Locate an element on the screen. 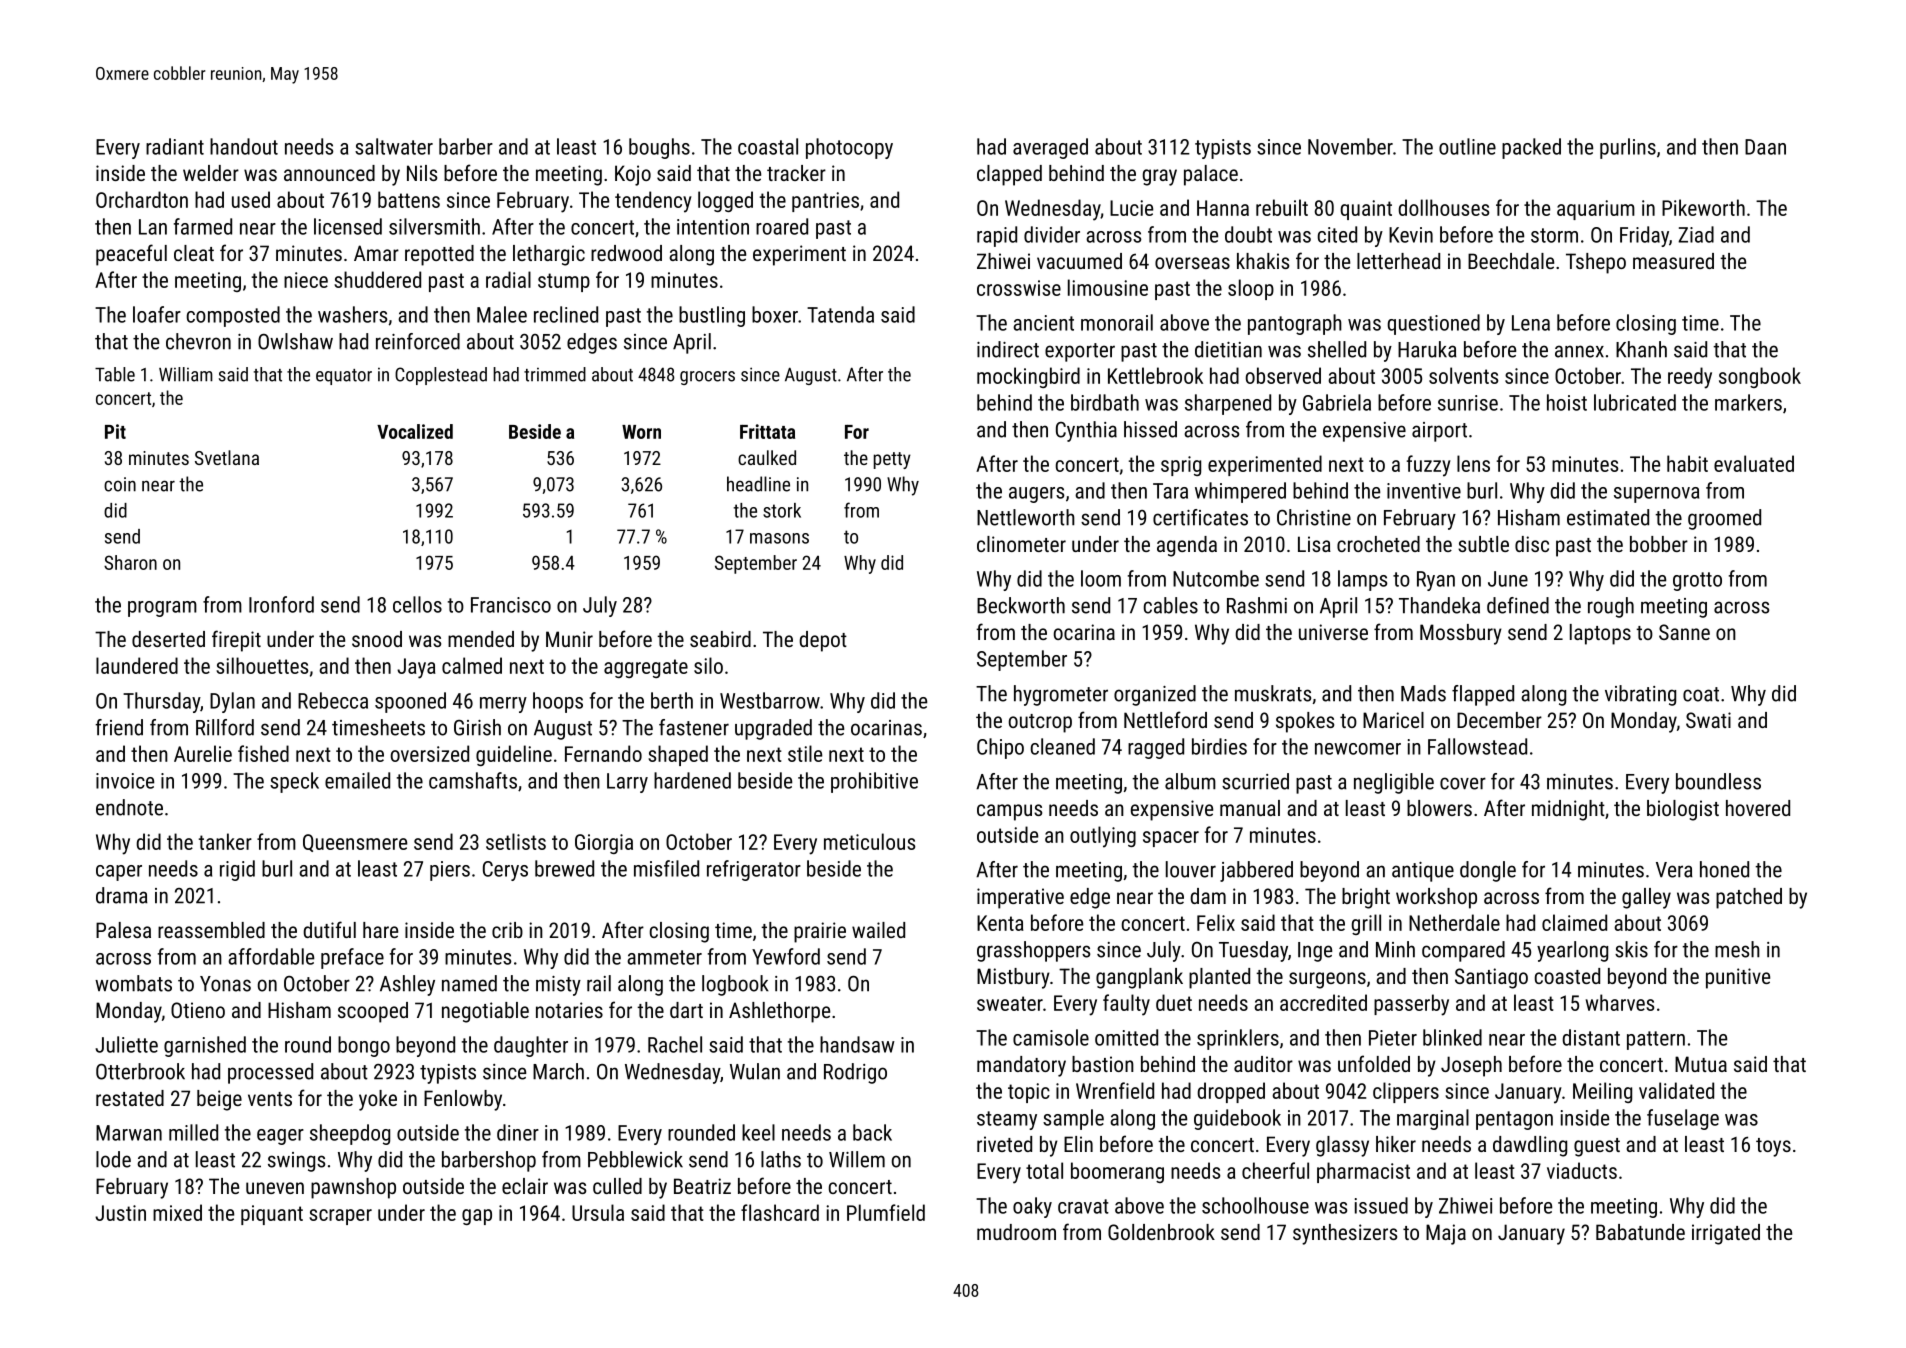 This screenshot has height=1348, width=1906. Tara is located at coordinates (1170, 491).
